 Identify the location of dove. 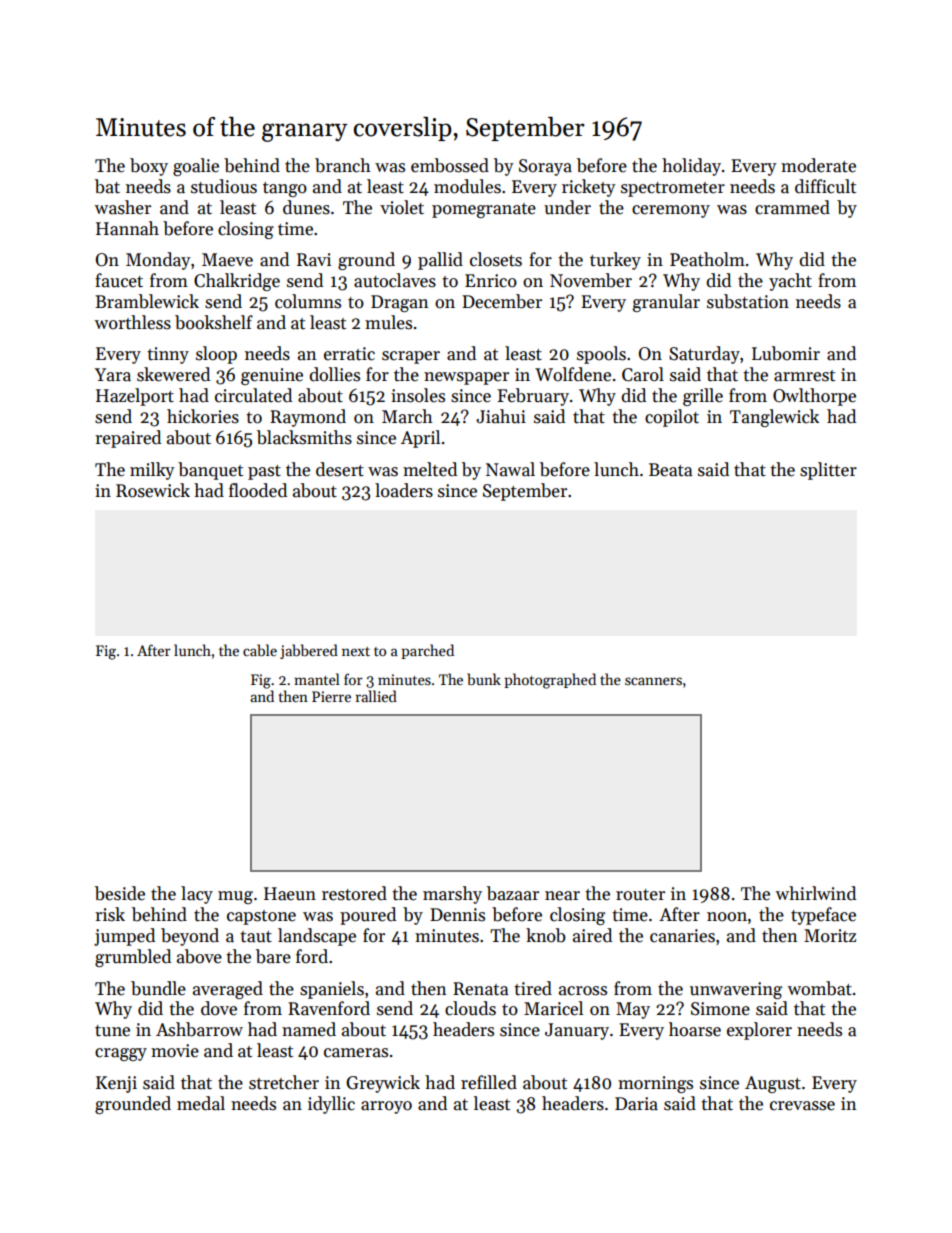
(219, 1008).
